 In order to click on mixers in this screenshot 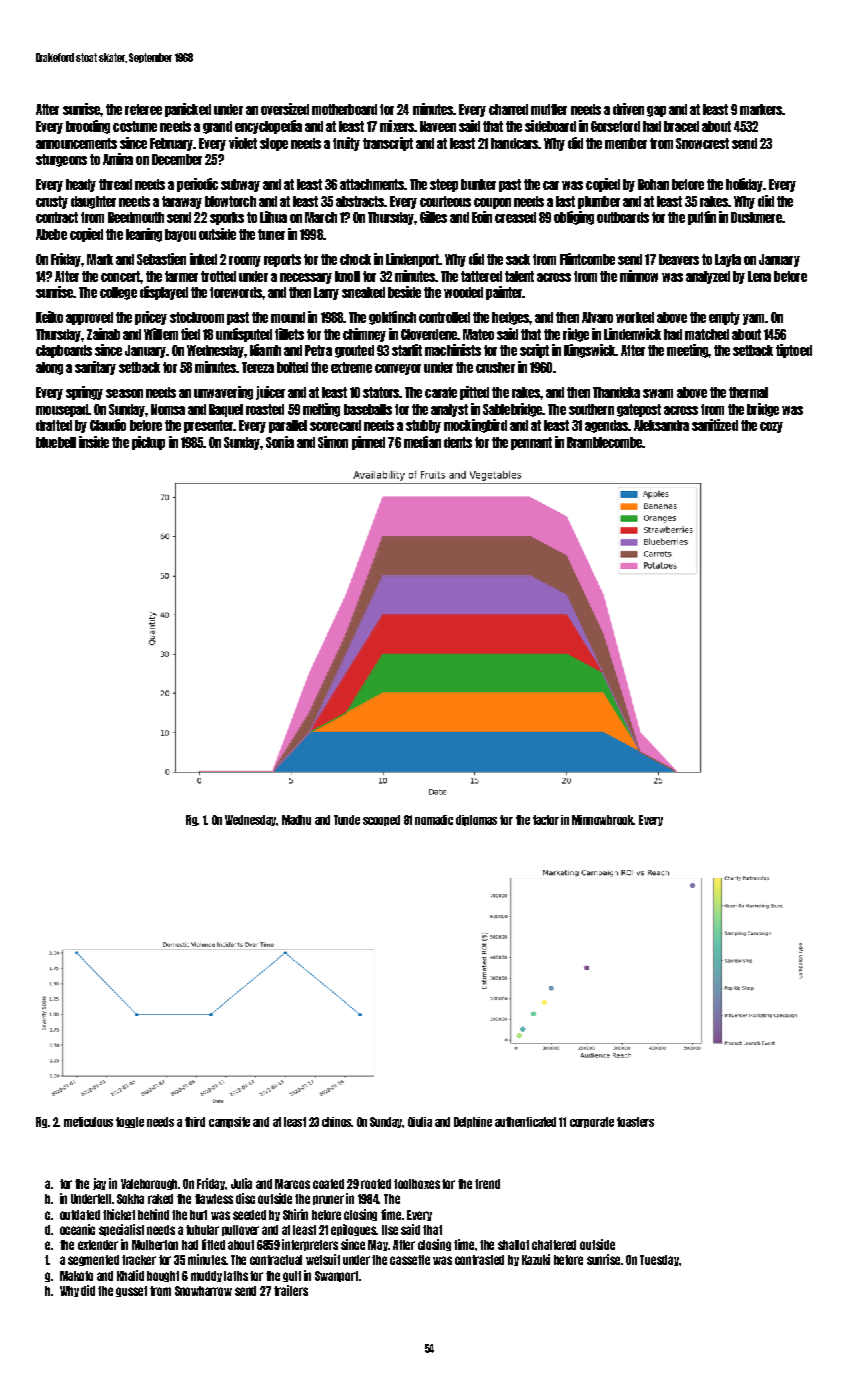, I will do `click(397, 126)`.
